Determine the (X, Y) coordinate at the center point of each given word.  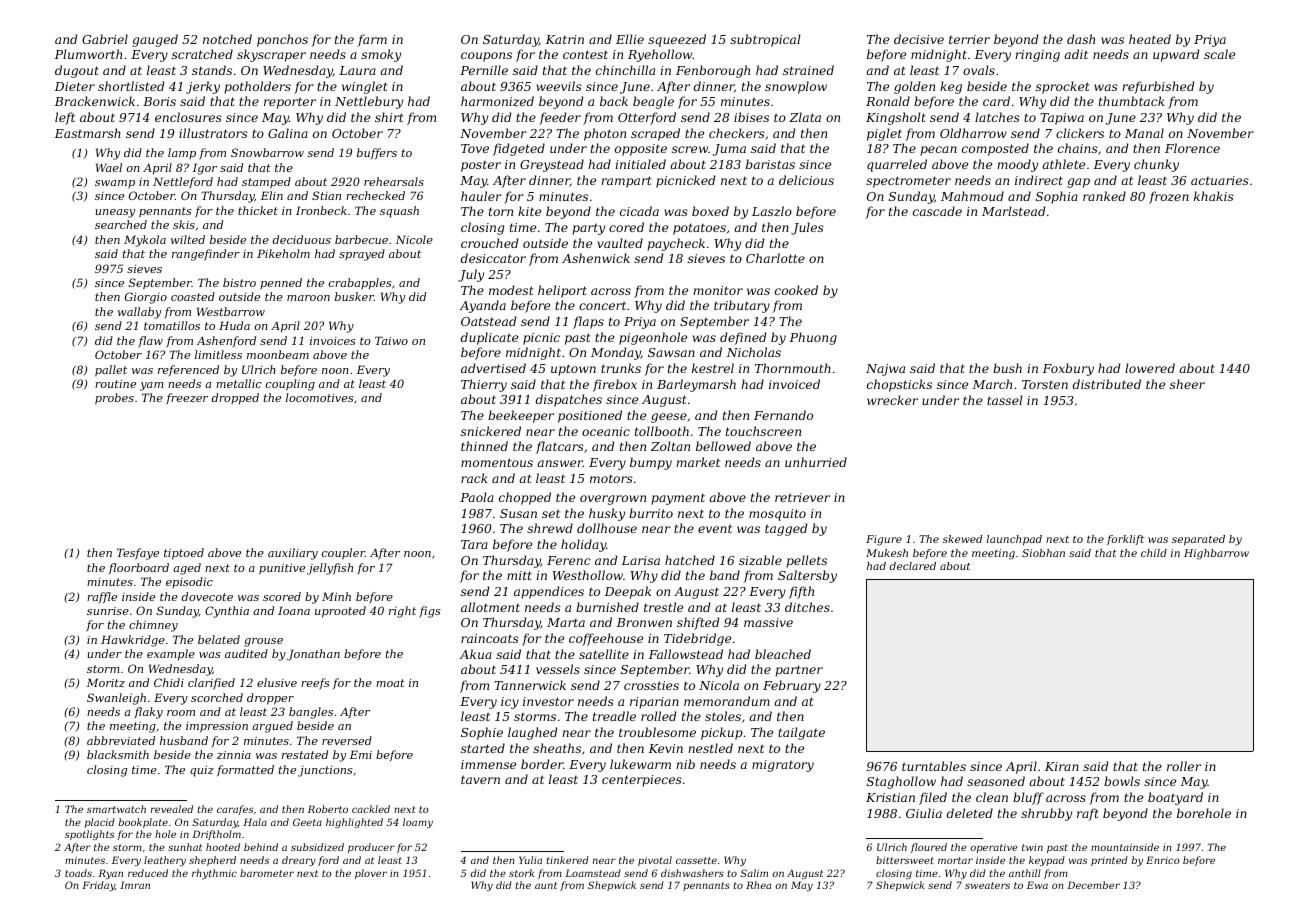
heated (1150, 39)
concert (602, 305)
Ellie (630, 39)
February (792, 686)
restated (305, 754)
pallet (111, 371)
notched (227, 39)
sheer (1187, 384)
